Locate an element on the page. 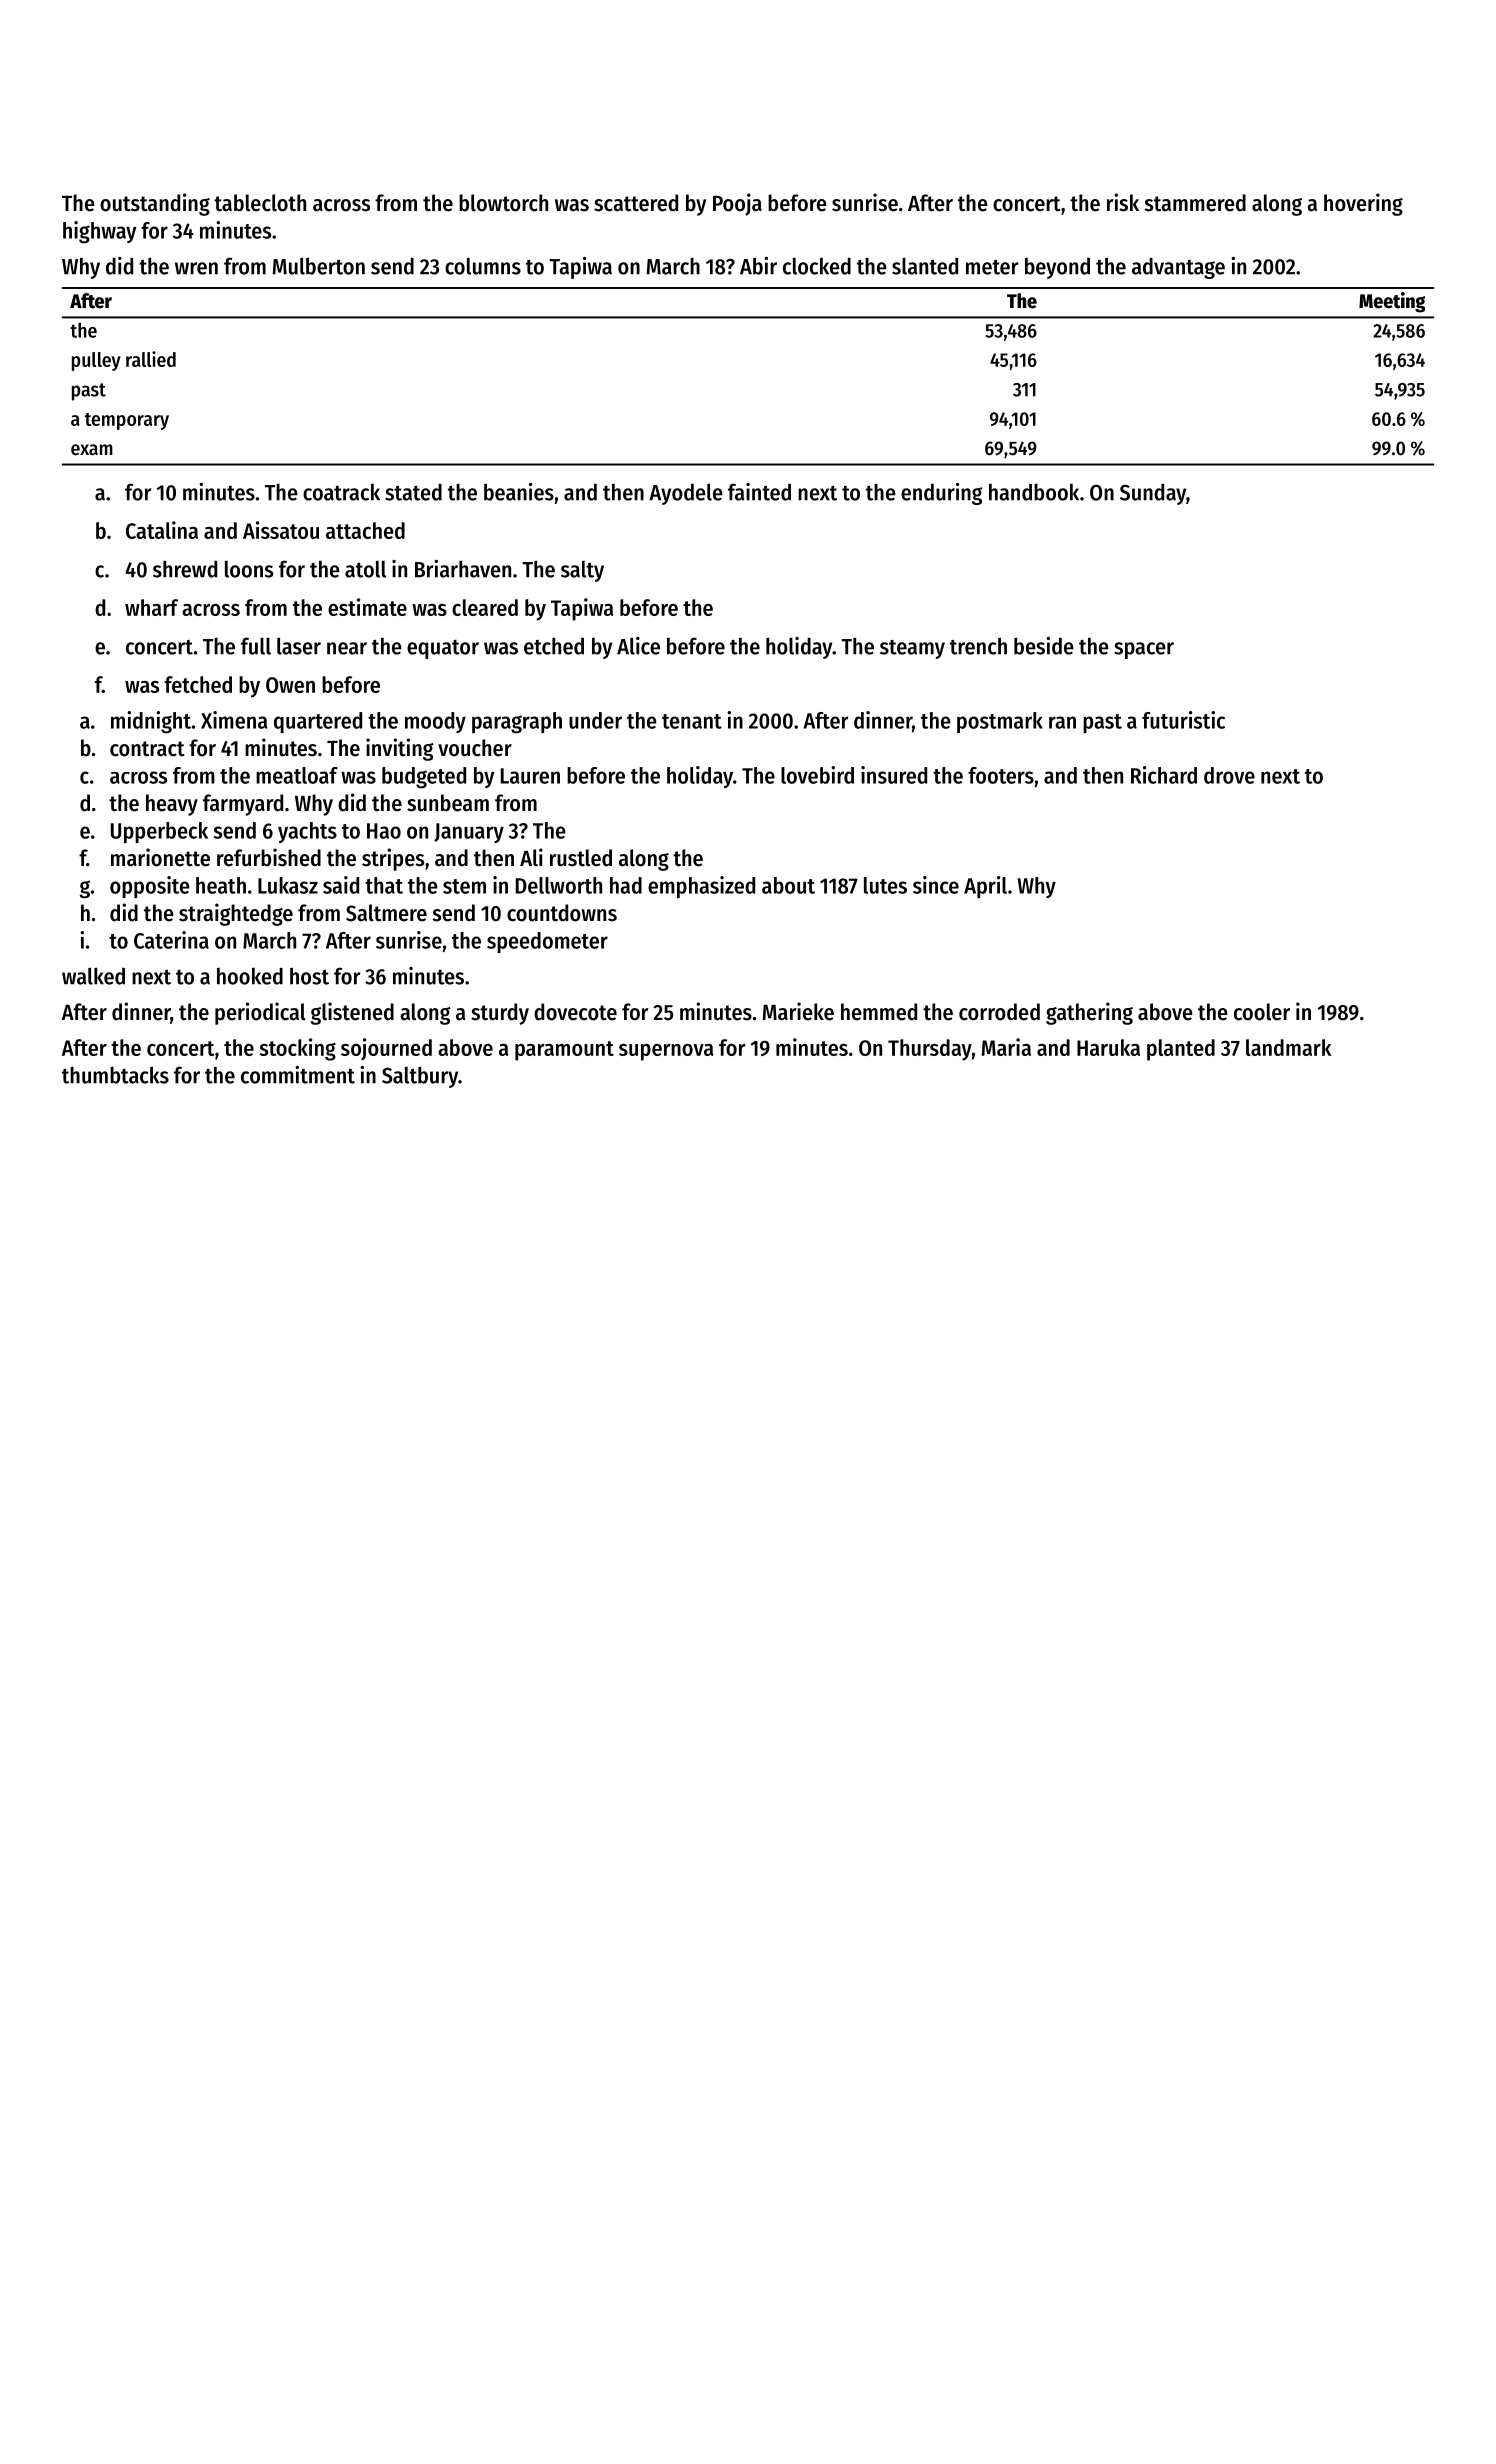 The image size is (1496, 2464). scattered is located at coordinates (636, 203).
